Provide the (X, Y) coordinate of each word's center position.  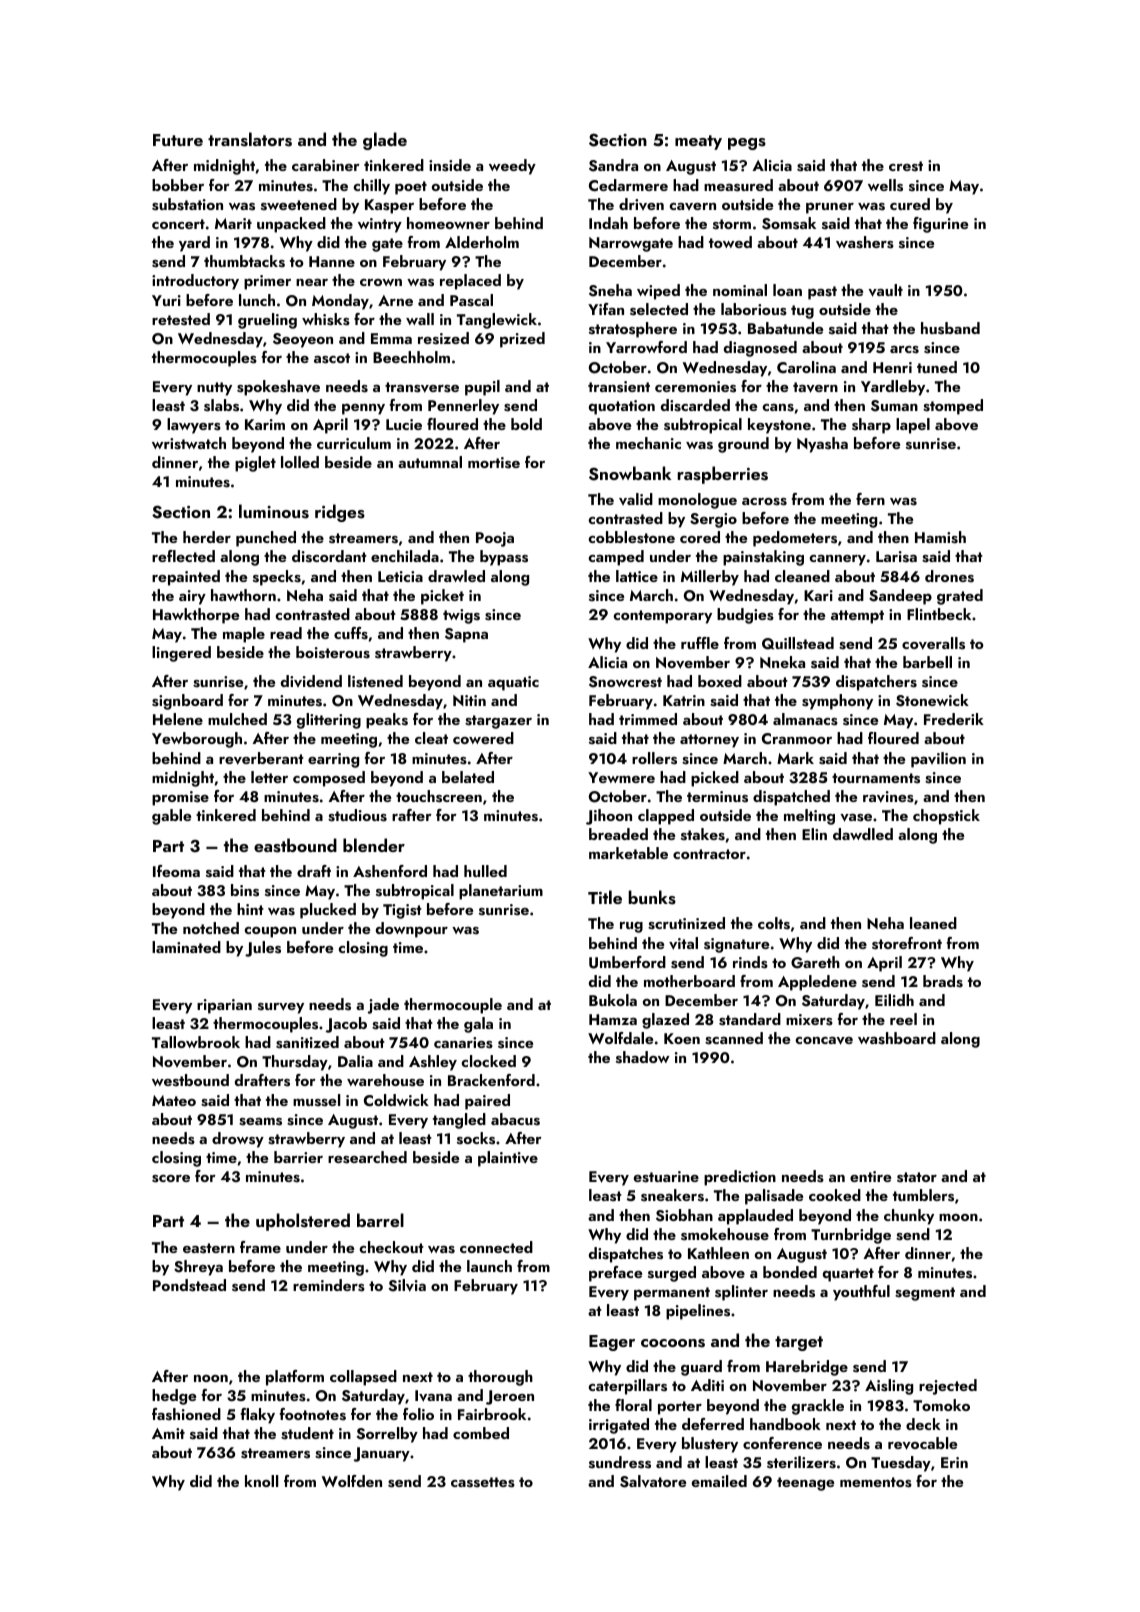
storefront (907, 943)
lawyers (194, 426)
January (382, 1454)
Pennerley (463, 407)
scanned (734, 1038)
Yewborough (197, 740)
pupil (482, 388)
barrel (380, 1220)
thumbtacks (244, 261)
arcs (904, 350)
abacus (515, 1119)
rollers (654, 758)
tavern (815, 387)
